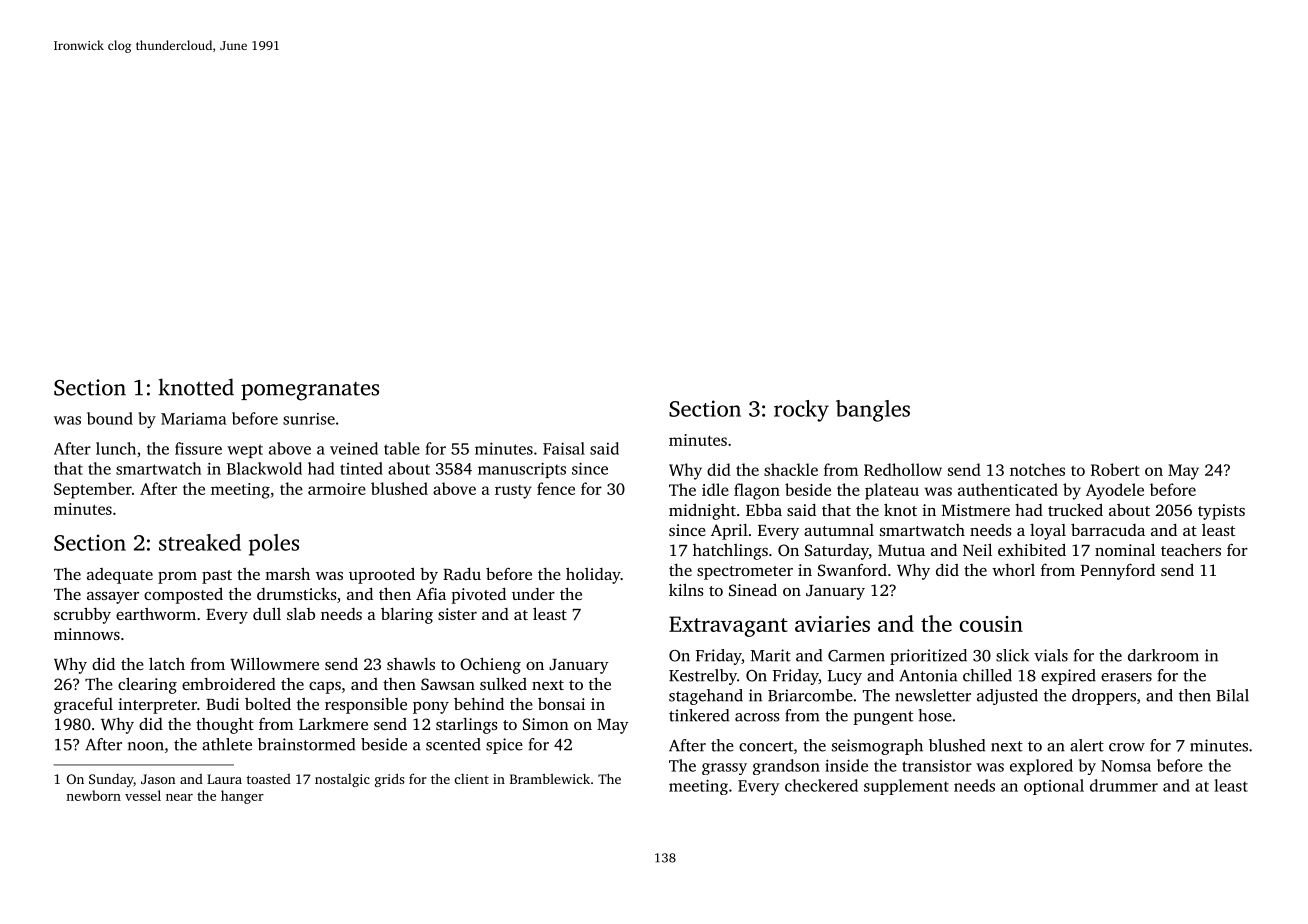 The image size is (1308, 924). What do you see at coordinates (1127, 747) in the page?
I see `crow` at bounding box center [1127, 747].
